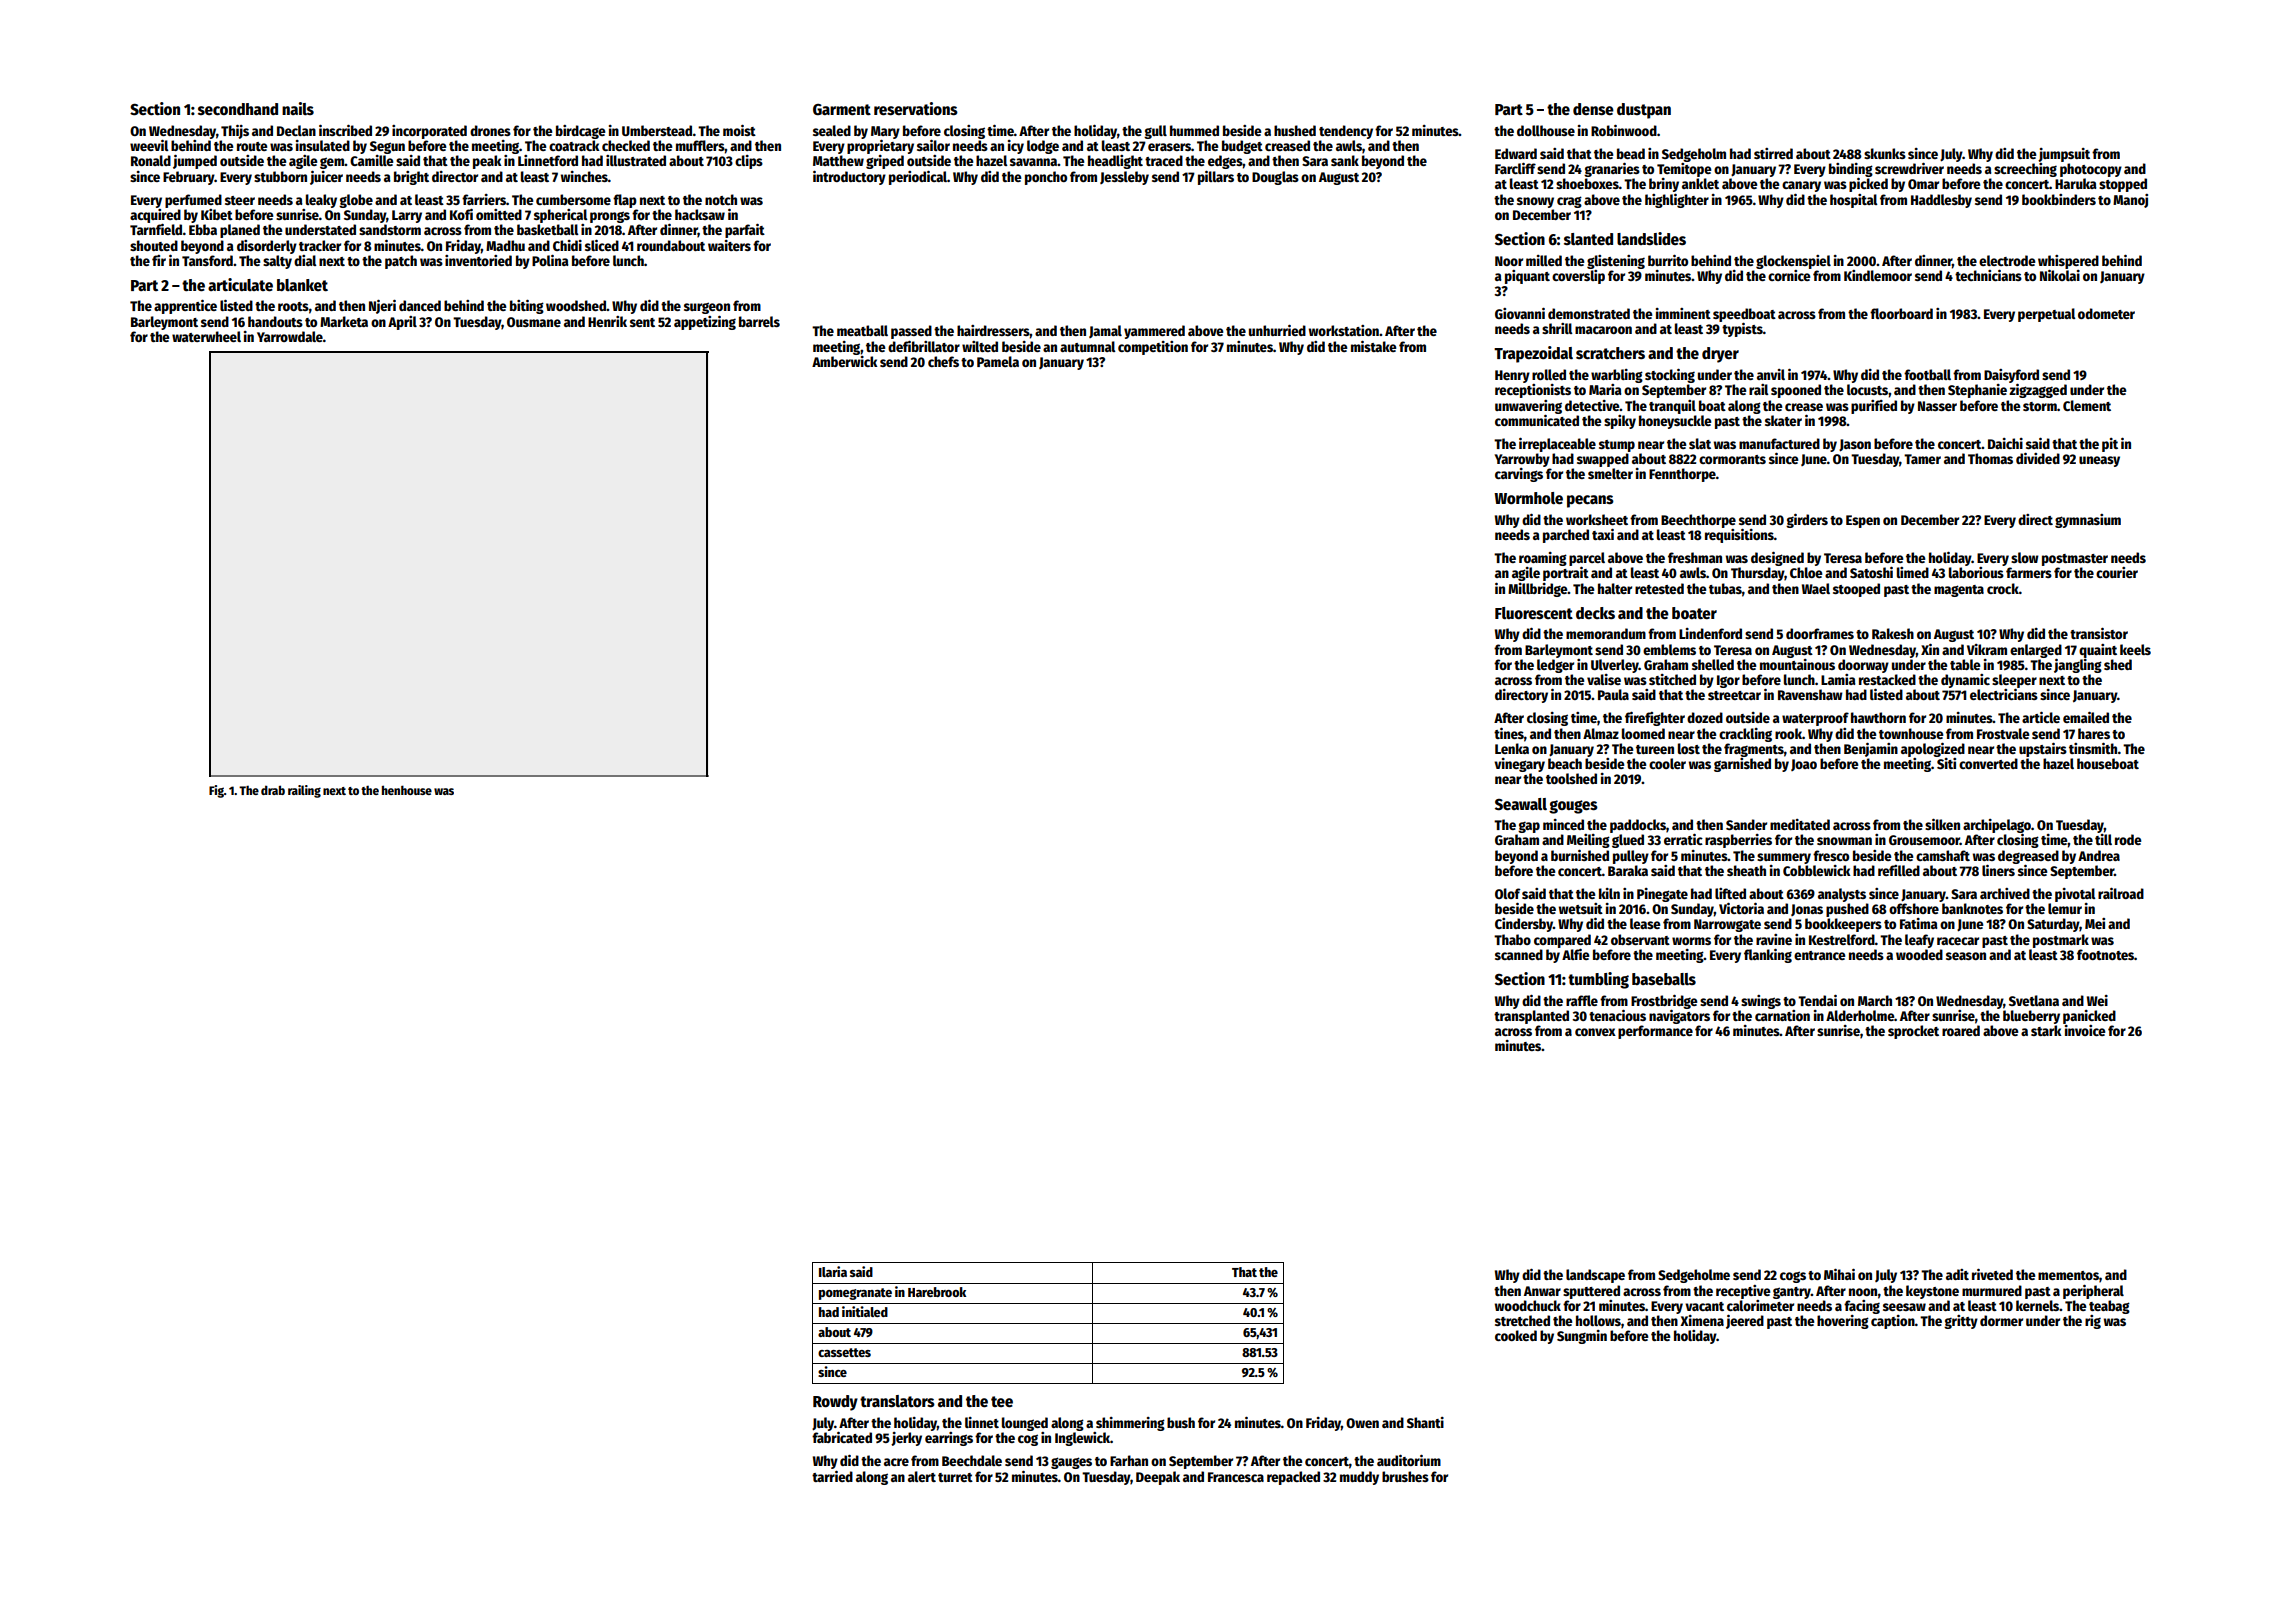  Describe the element at coordinates (238, 109) in the document. I see `secondhand` at that location.
